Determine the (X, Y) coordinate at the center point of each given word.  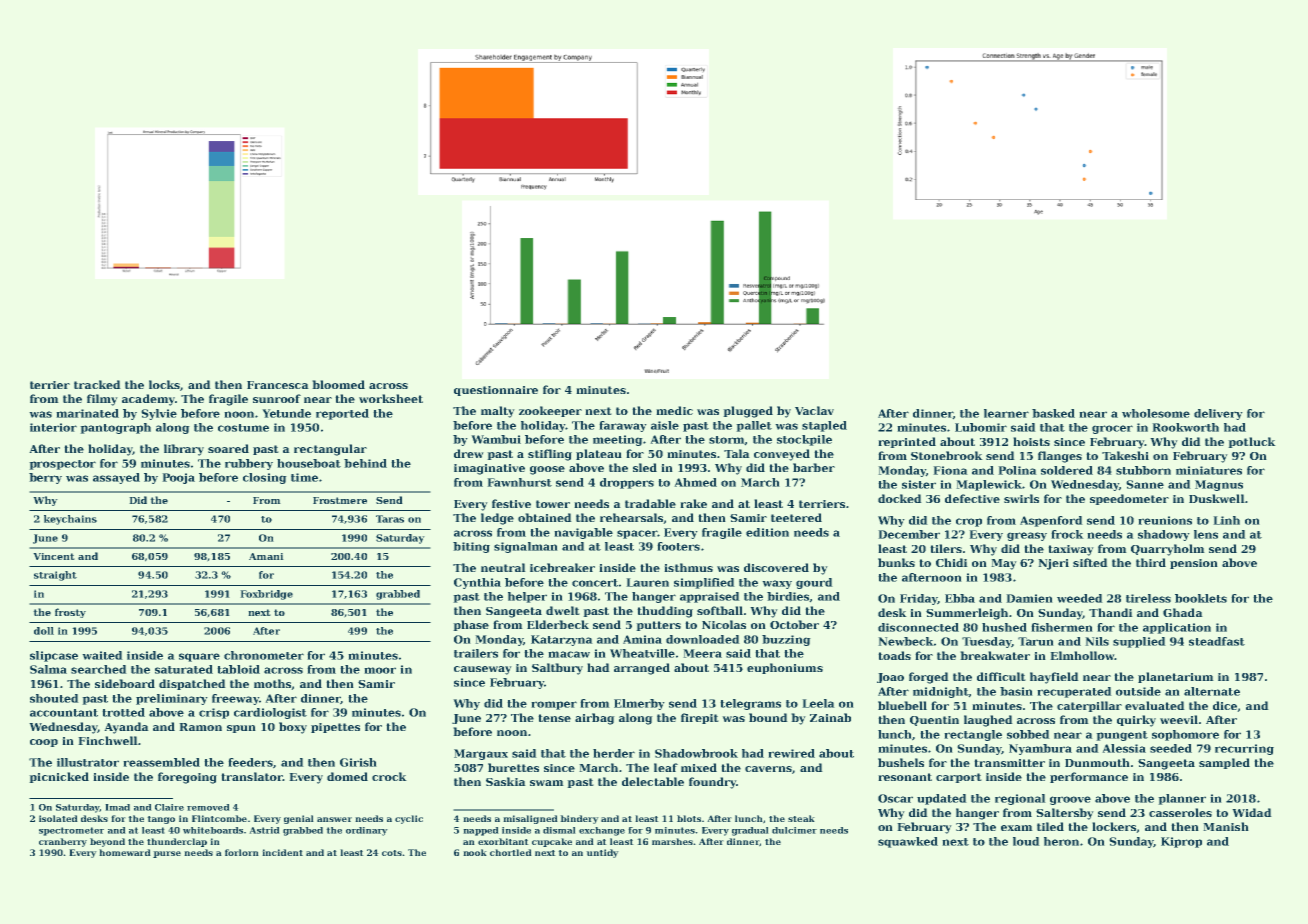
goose (547, 470)
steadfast (1217, 641)
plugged (748, 412)
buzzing (786, 640)
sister (919, 484)
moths (272, 683)
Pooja (179, 478)
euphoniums (785, 668)
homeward (125, 852)
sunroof (277, 398)
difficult (1001, 676)
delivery (1218, 414)
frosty (70, 613)
